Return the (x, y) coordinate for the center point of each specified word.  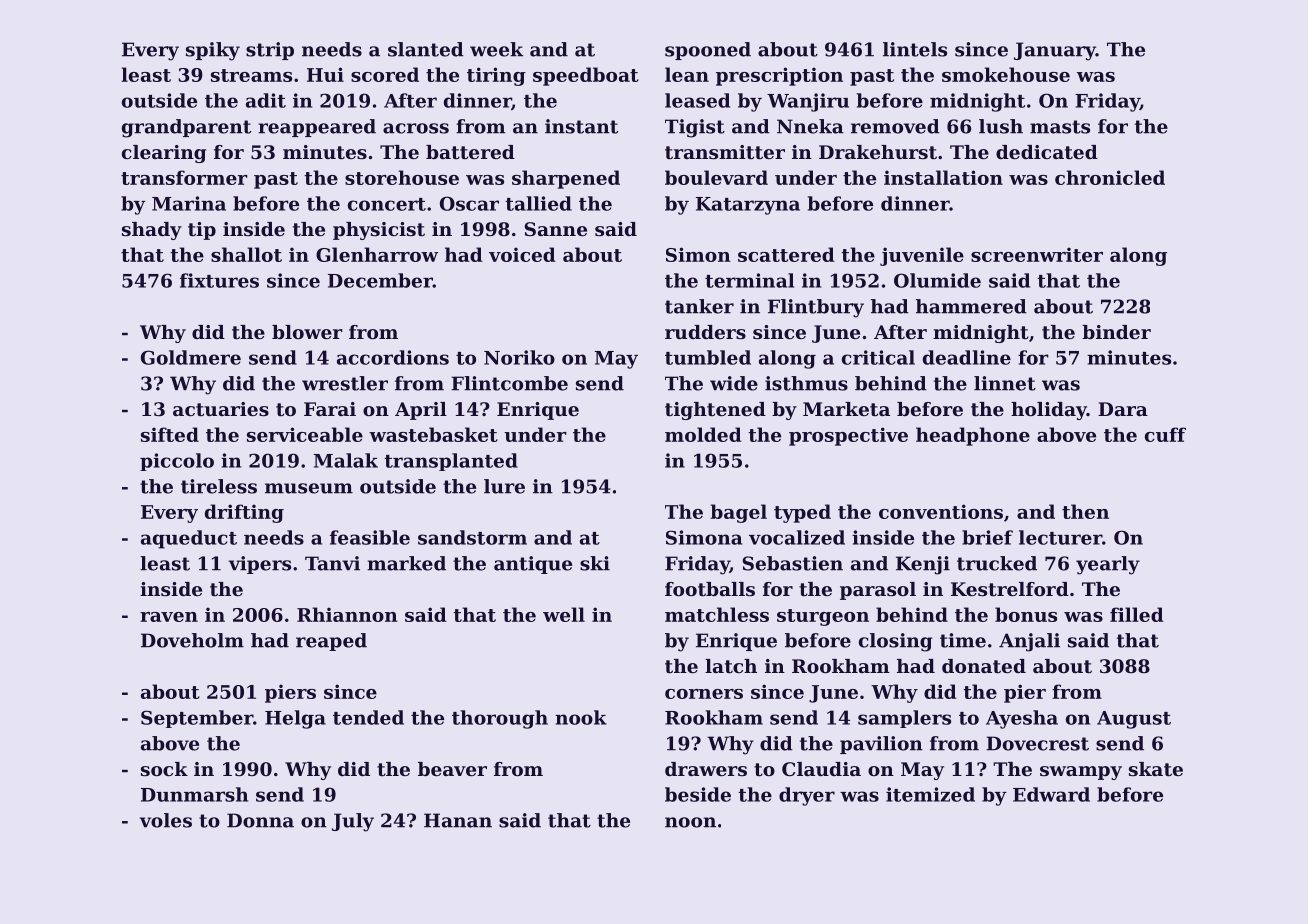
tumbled (708, 357)
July (353, 822)
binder (1116, 332)
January (1055, 51)
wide (734, 383)
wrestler (345, 383)
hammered (971, 306)
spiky (213, 51)
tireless (219, 486)
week (496, 49)
